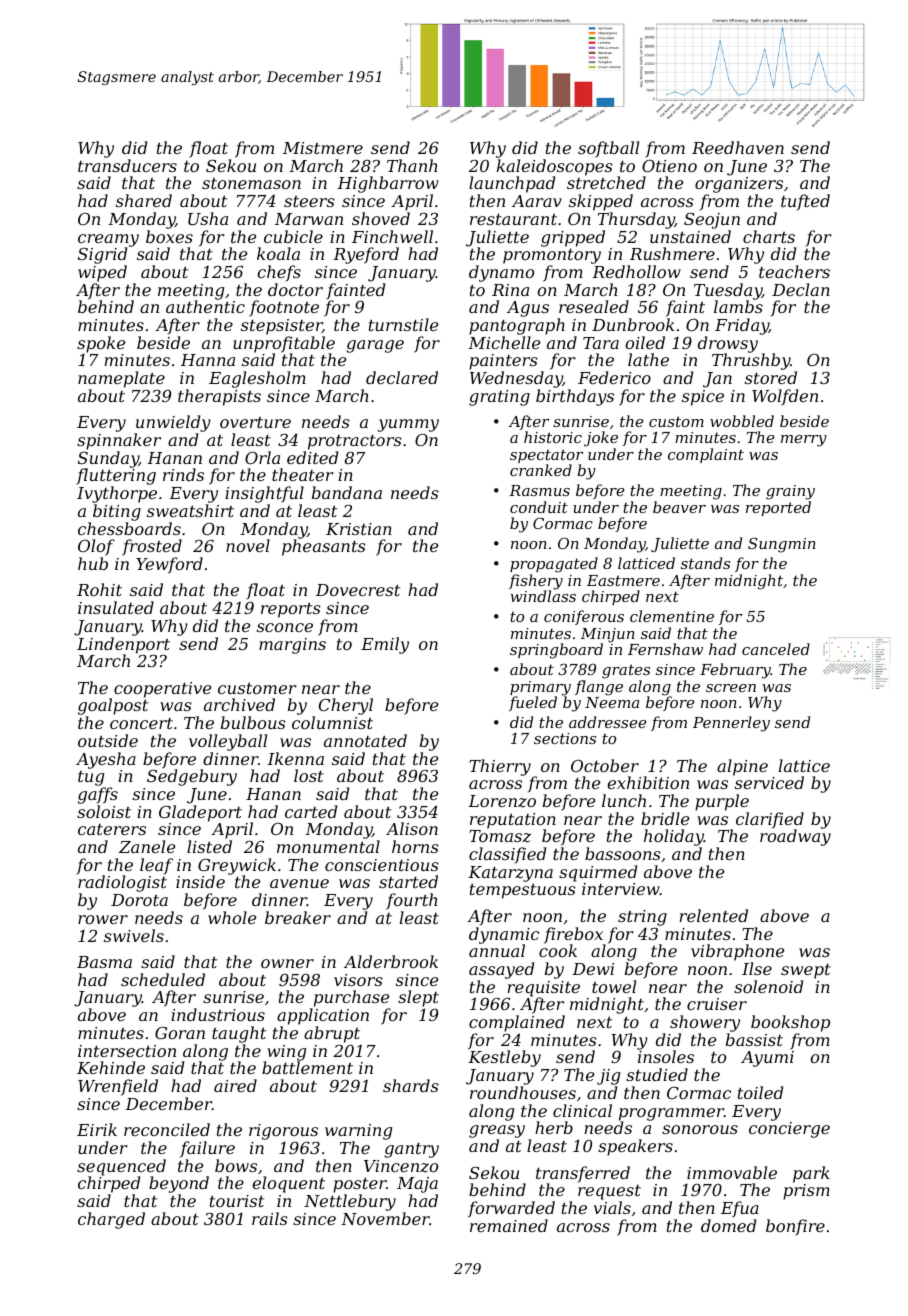 The height and width of the image is (1316, 908). What do you see at coordinates (323, 148) in the image?
I see `Mistmere` at bounding box center [323, 148].
